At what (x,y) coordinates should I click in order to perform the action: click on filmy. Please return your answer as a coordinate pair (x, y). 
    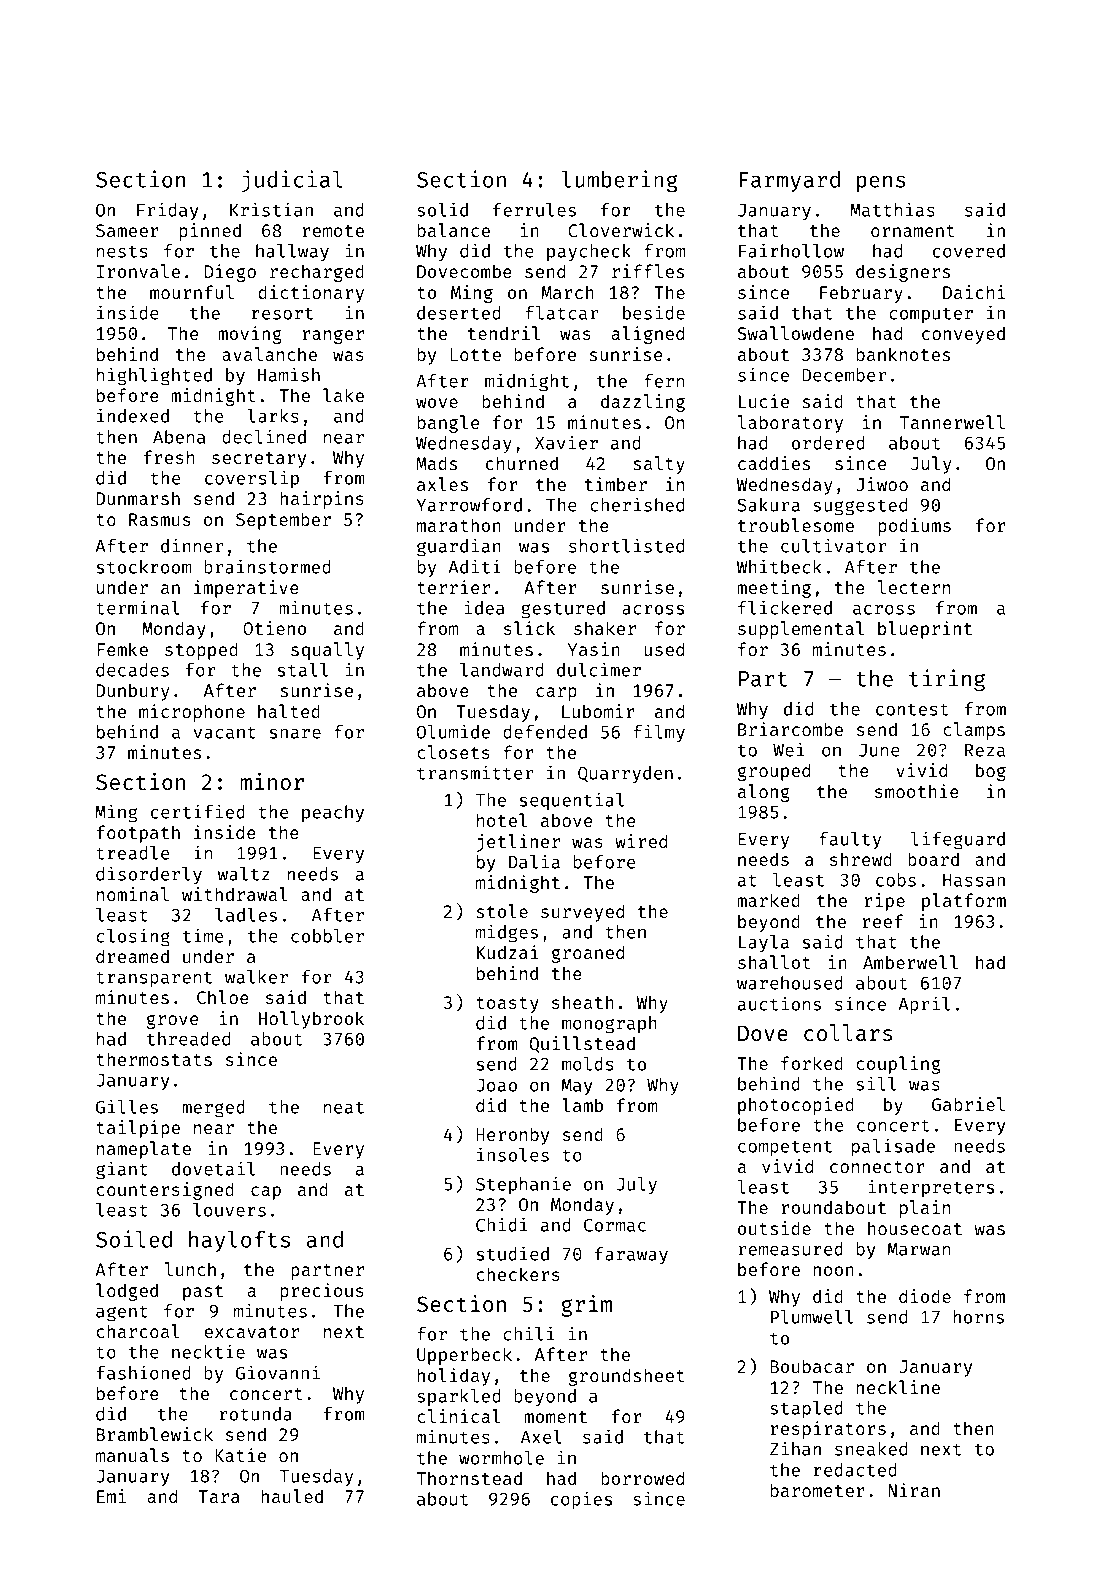
    Looking at the image, I should click on (659, 733).
